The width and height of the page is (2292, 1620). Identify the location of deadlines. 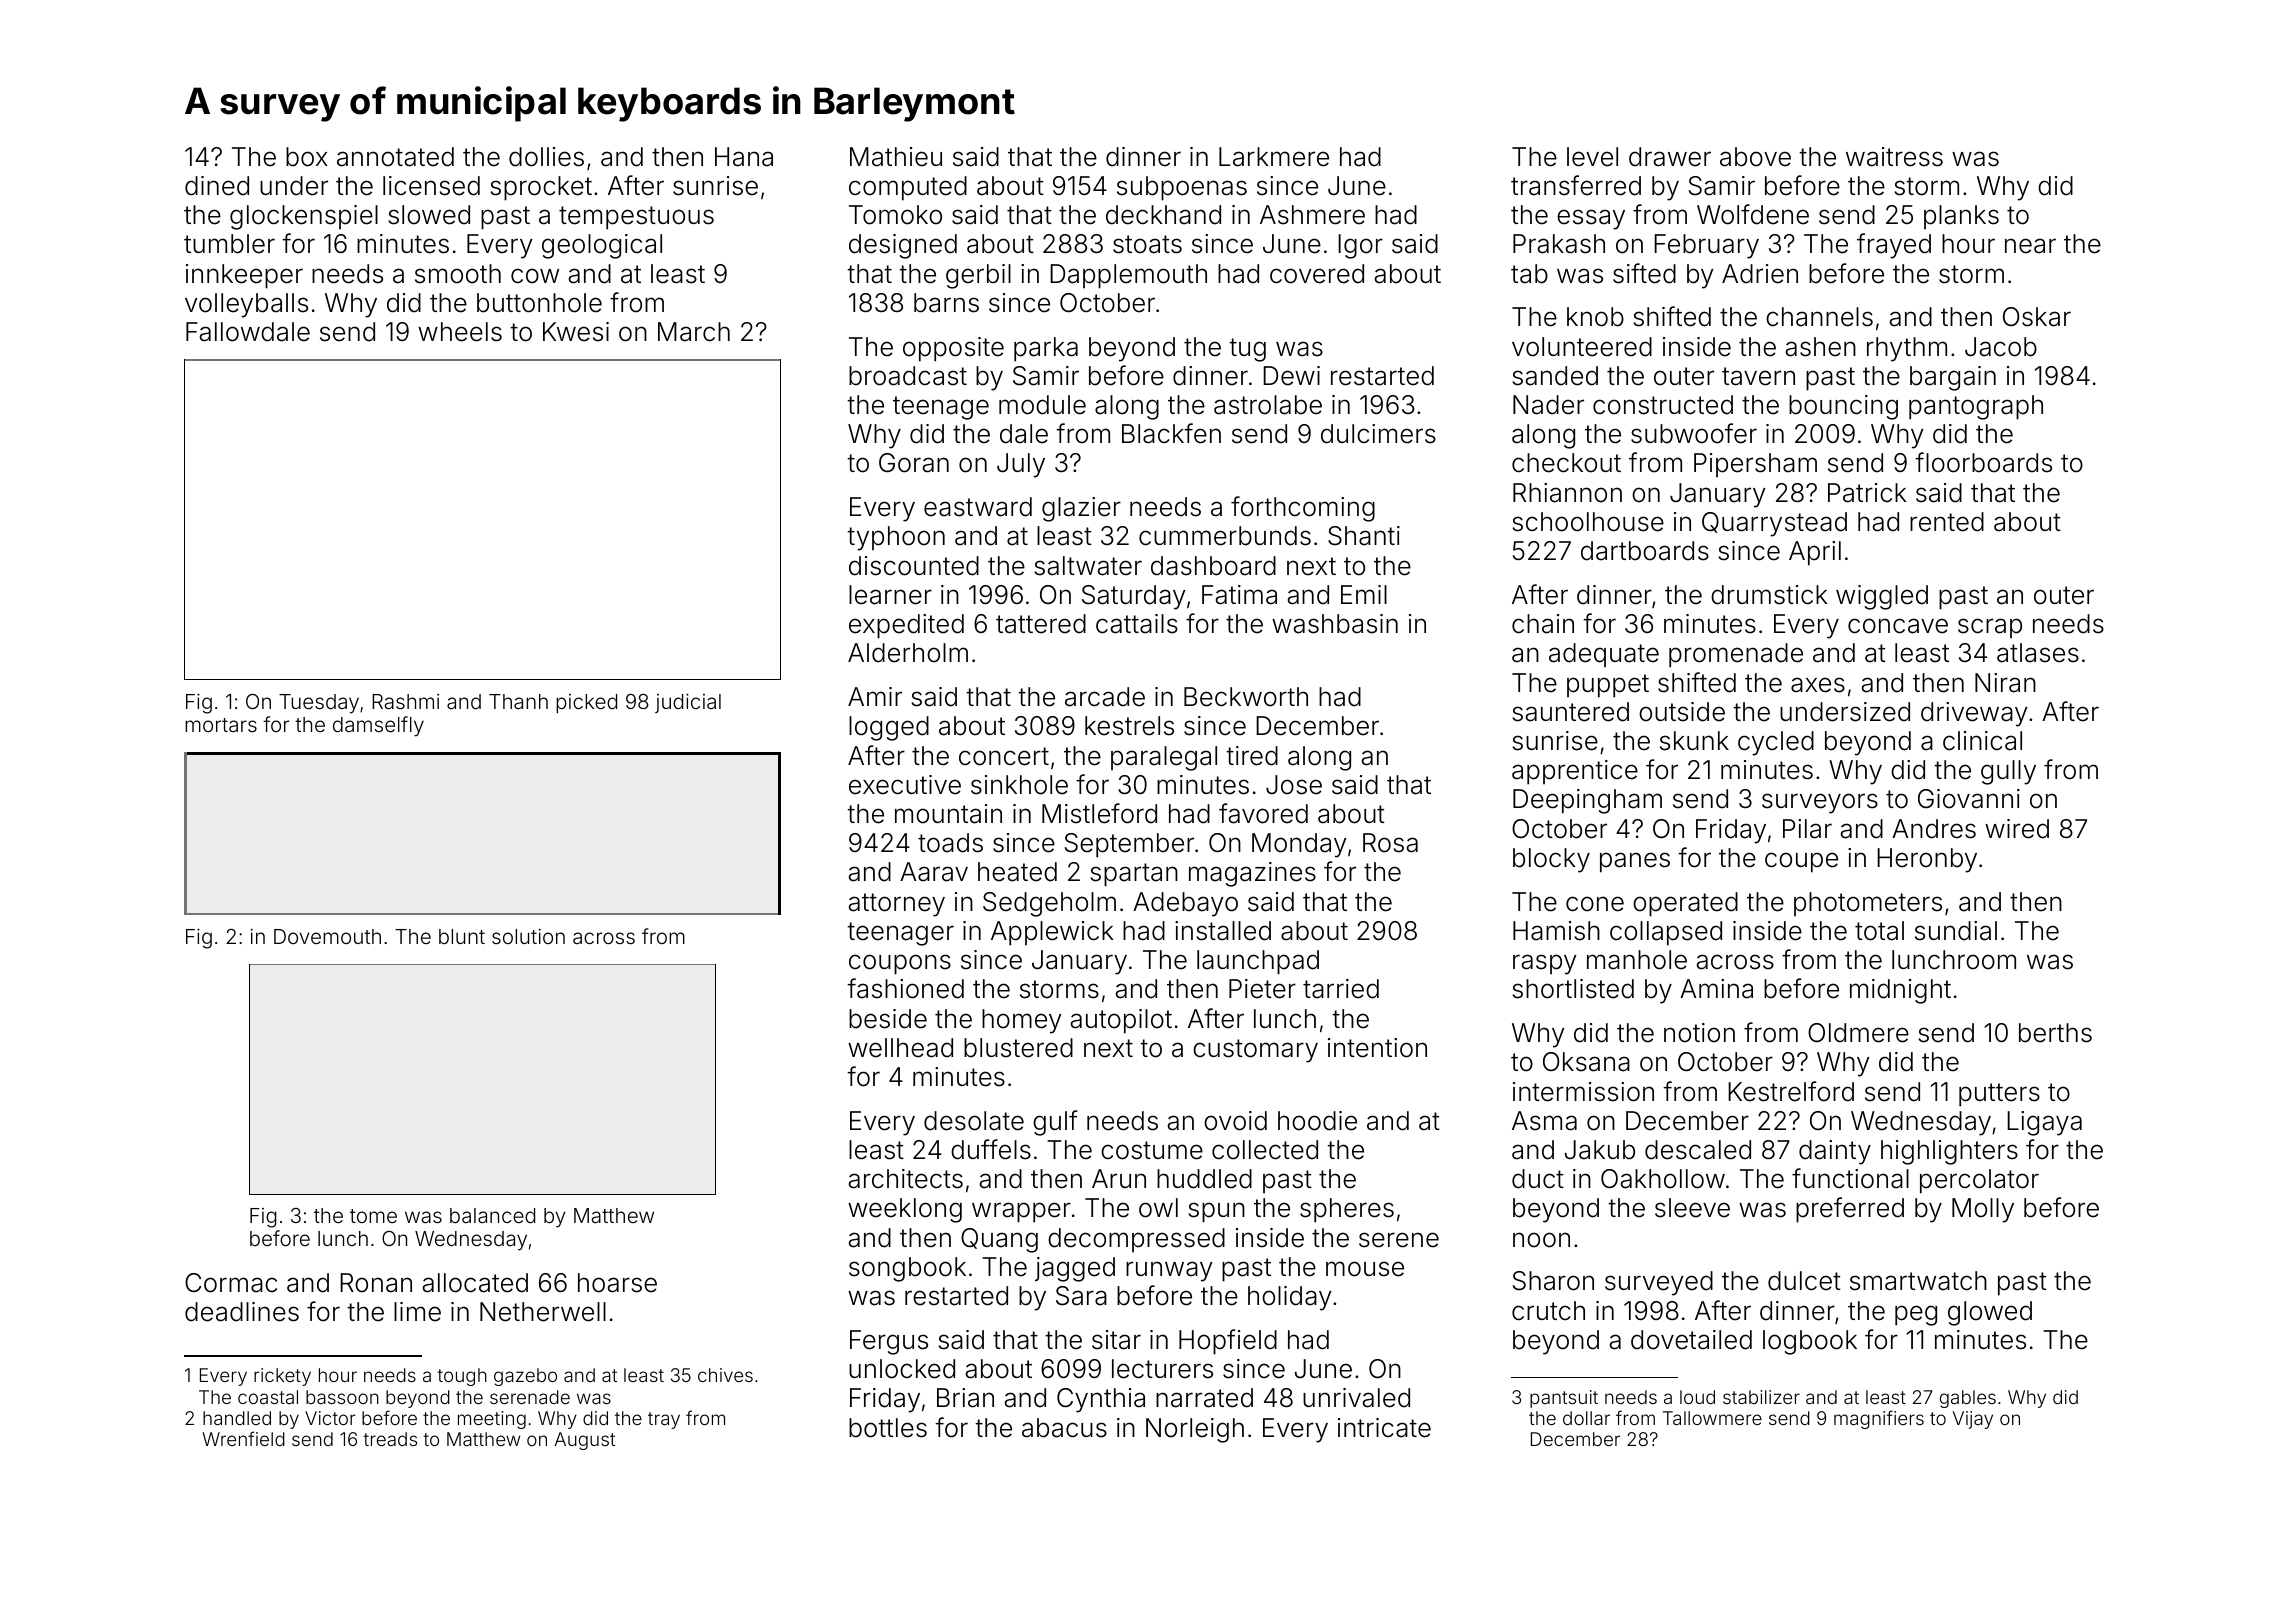
(242, 1312).
